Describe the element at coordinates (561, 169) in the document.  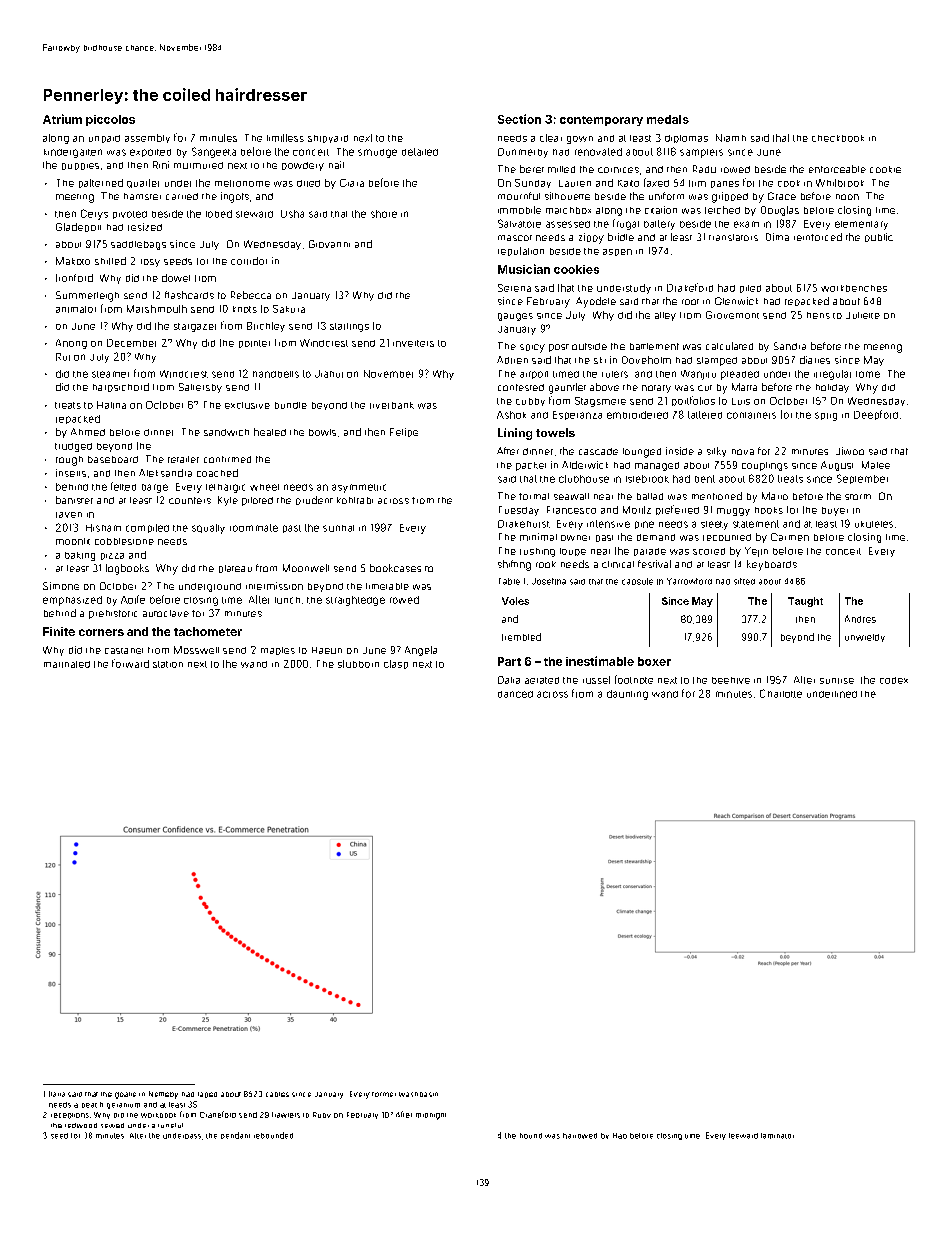
I see `milled` at that location.
